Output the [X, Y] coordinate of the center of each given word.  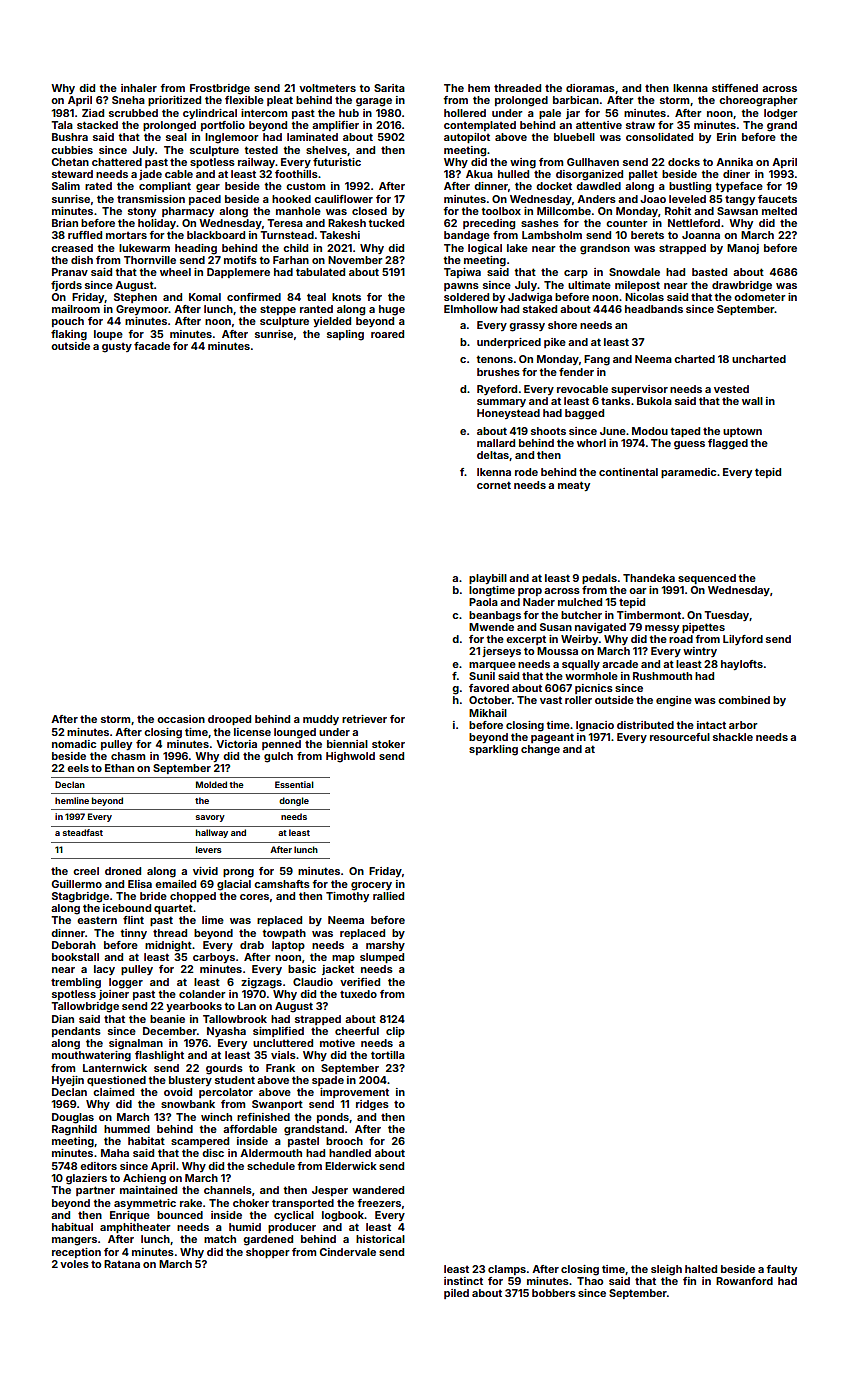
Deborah [74, 945]
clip [395, 1032]
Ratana [122, 1264]
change [540, 750]
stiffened [735, 88]
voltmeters [327, 88]
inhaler [139, 88]
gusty [117, 348]
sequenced [707, 579]
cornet [494, 485]
